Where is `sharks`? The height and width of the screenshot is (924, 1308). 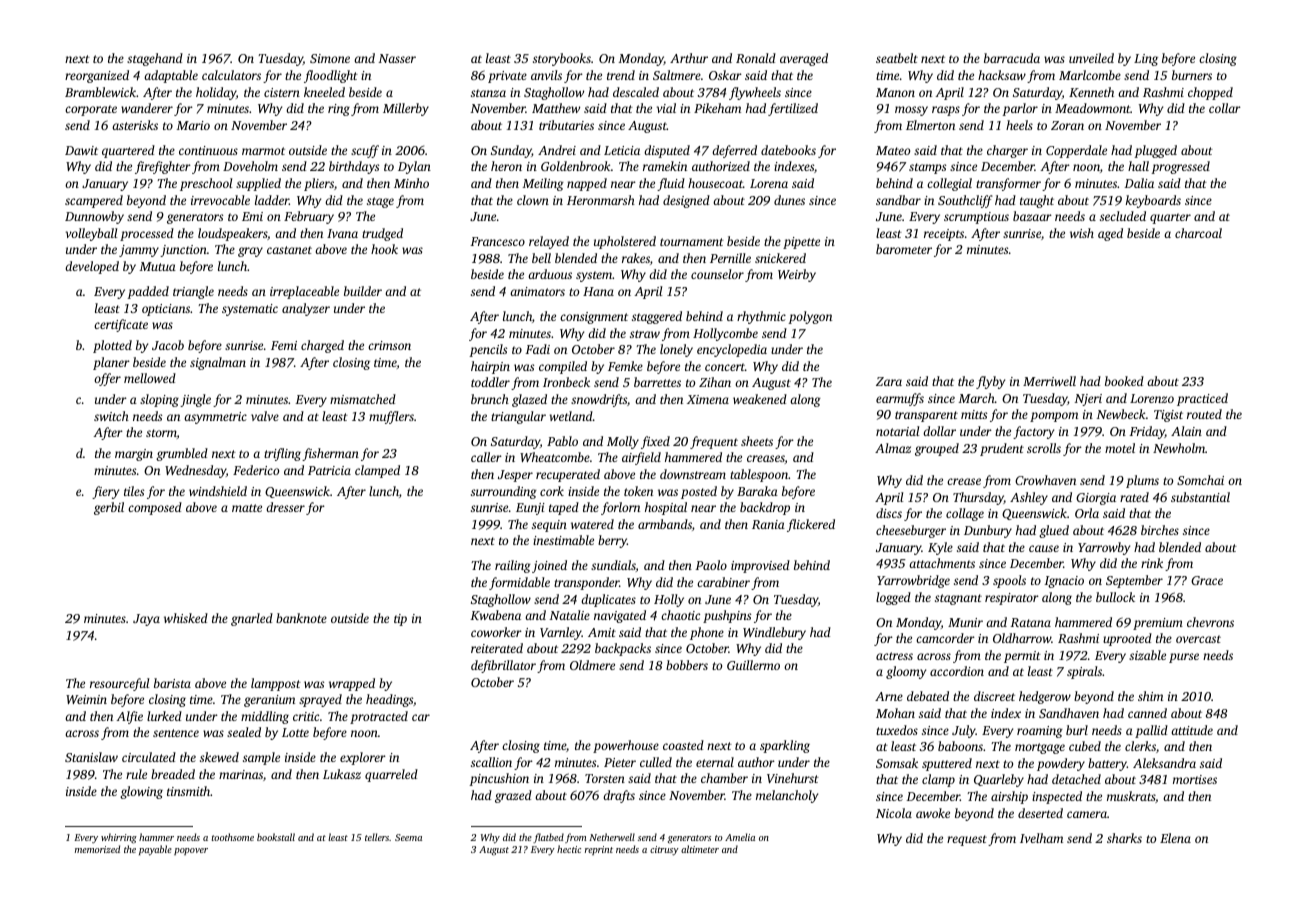
sharks is located at coordinates (1124, 838).
